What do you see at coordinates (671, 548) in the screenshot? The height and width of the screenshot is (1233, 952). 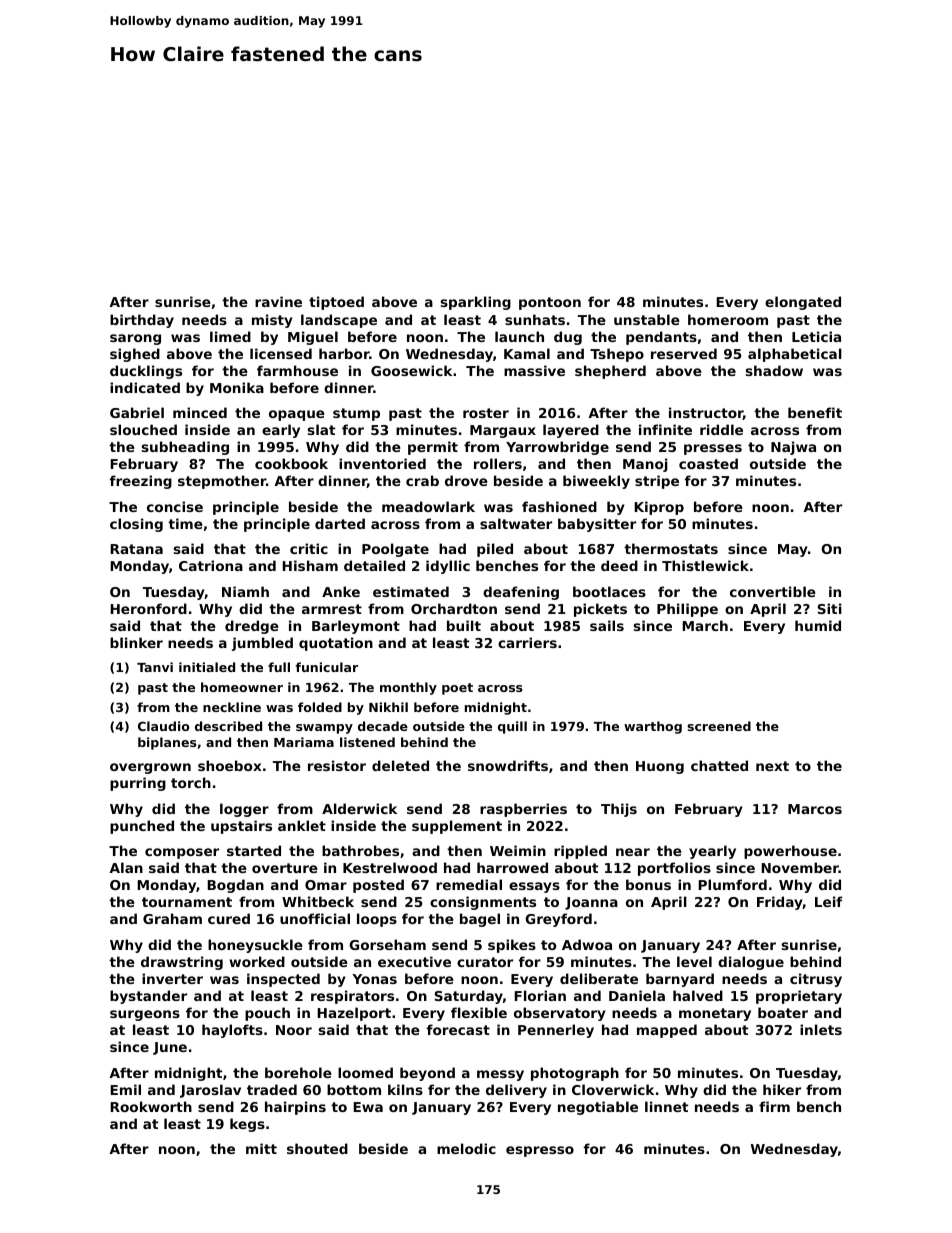 I see `thermostats` at bounding box center [671, 548].
